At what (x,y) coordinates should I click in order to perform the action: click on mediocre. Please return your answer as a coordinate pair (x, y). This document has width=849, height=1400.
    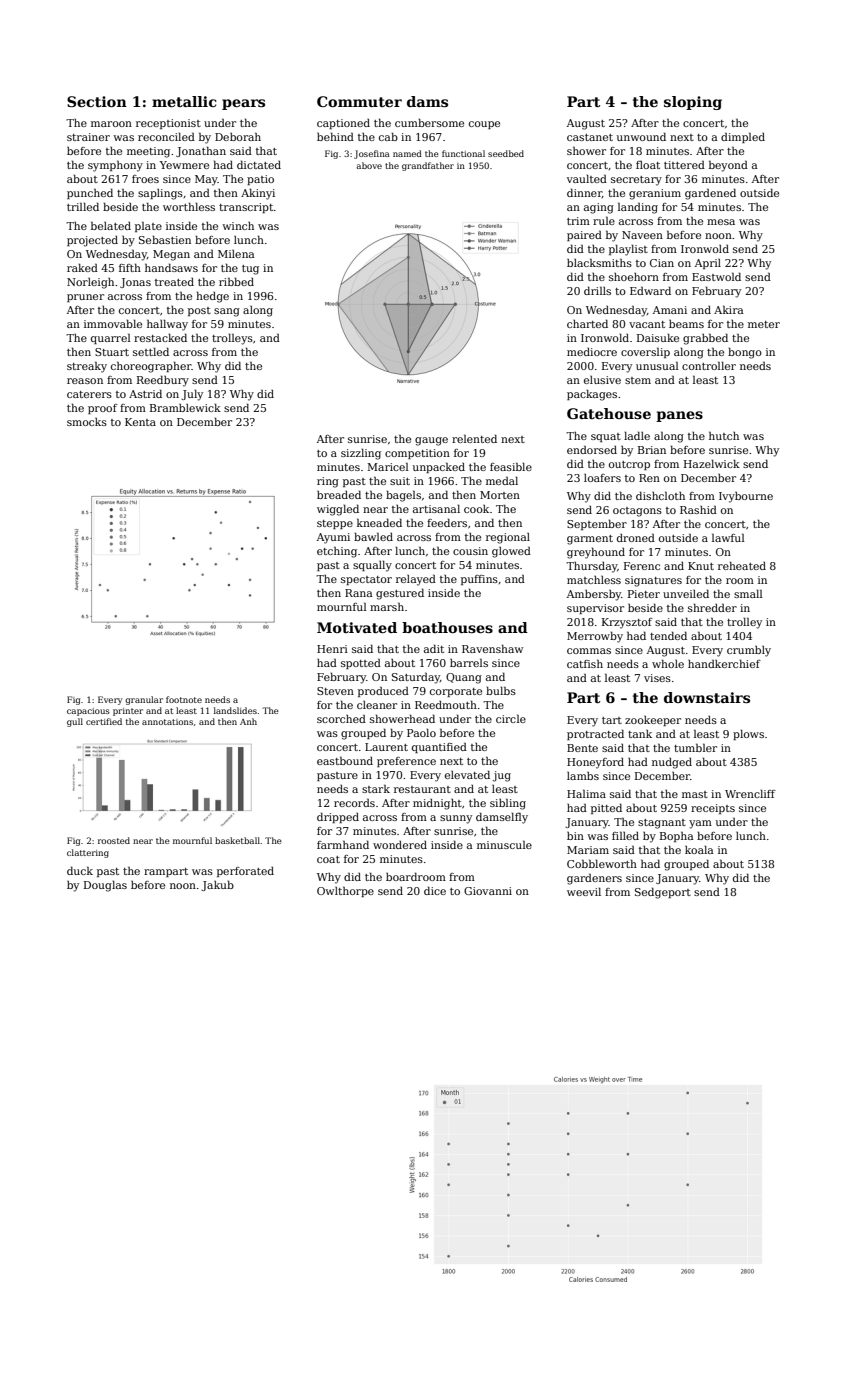
    Looking at the image, I should click on (592, 352).
